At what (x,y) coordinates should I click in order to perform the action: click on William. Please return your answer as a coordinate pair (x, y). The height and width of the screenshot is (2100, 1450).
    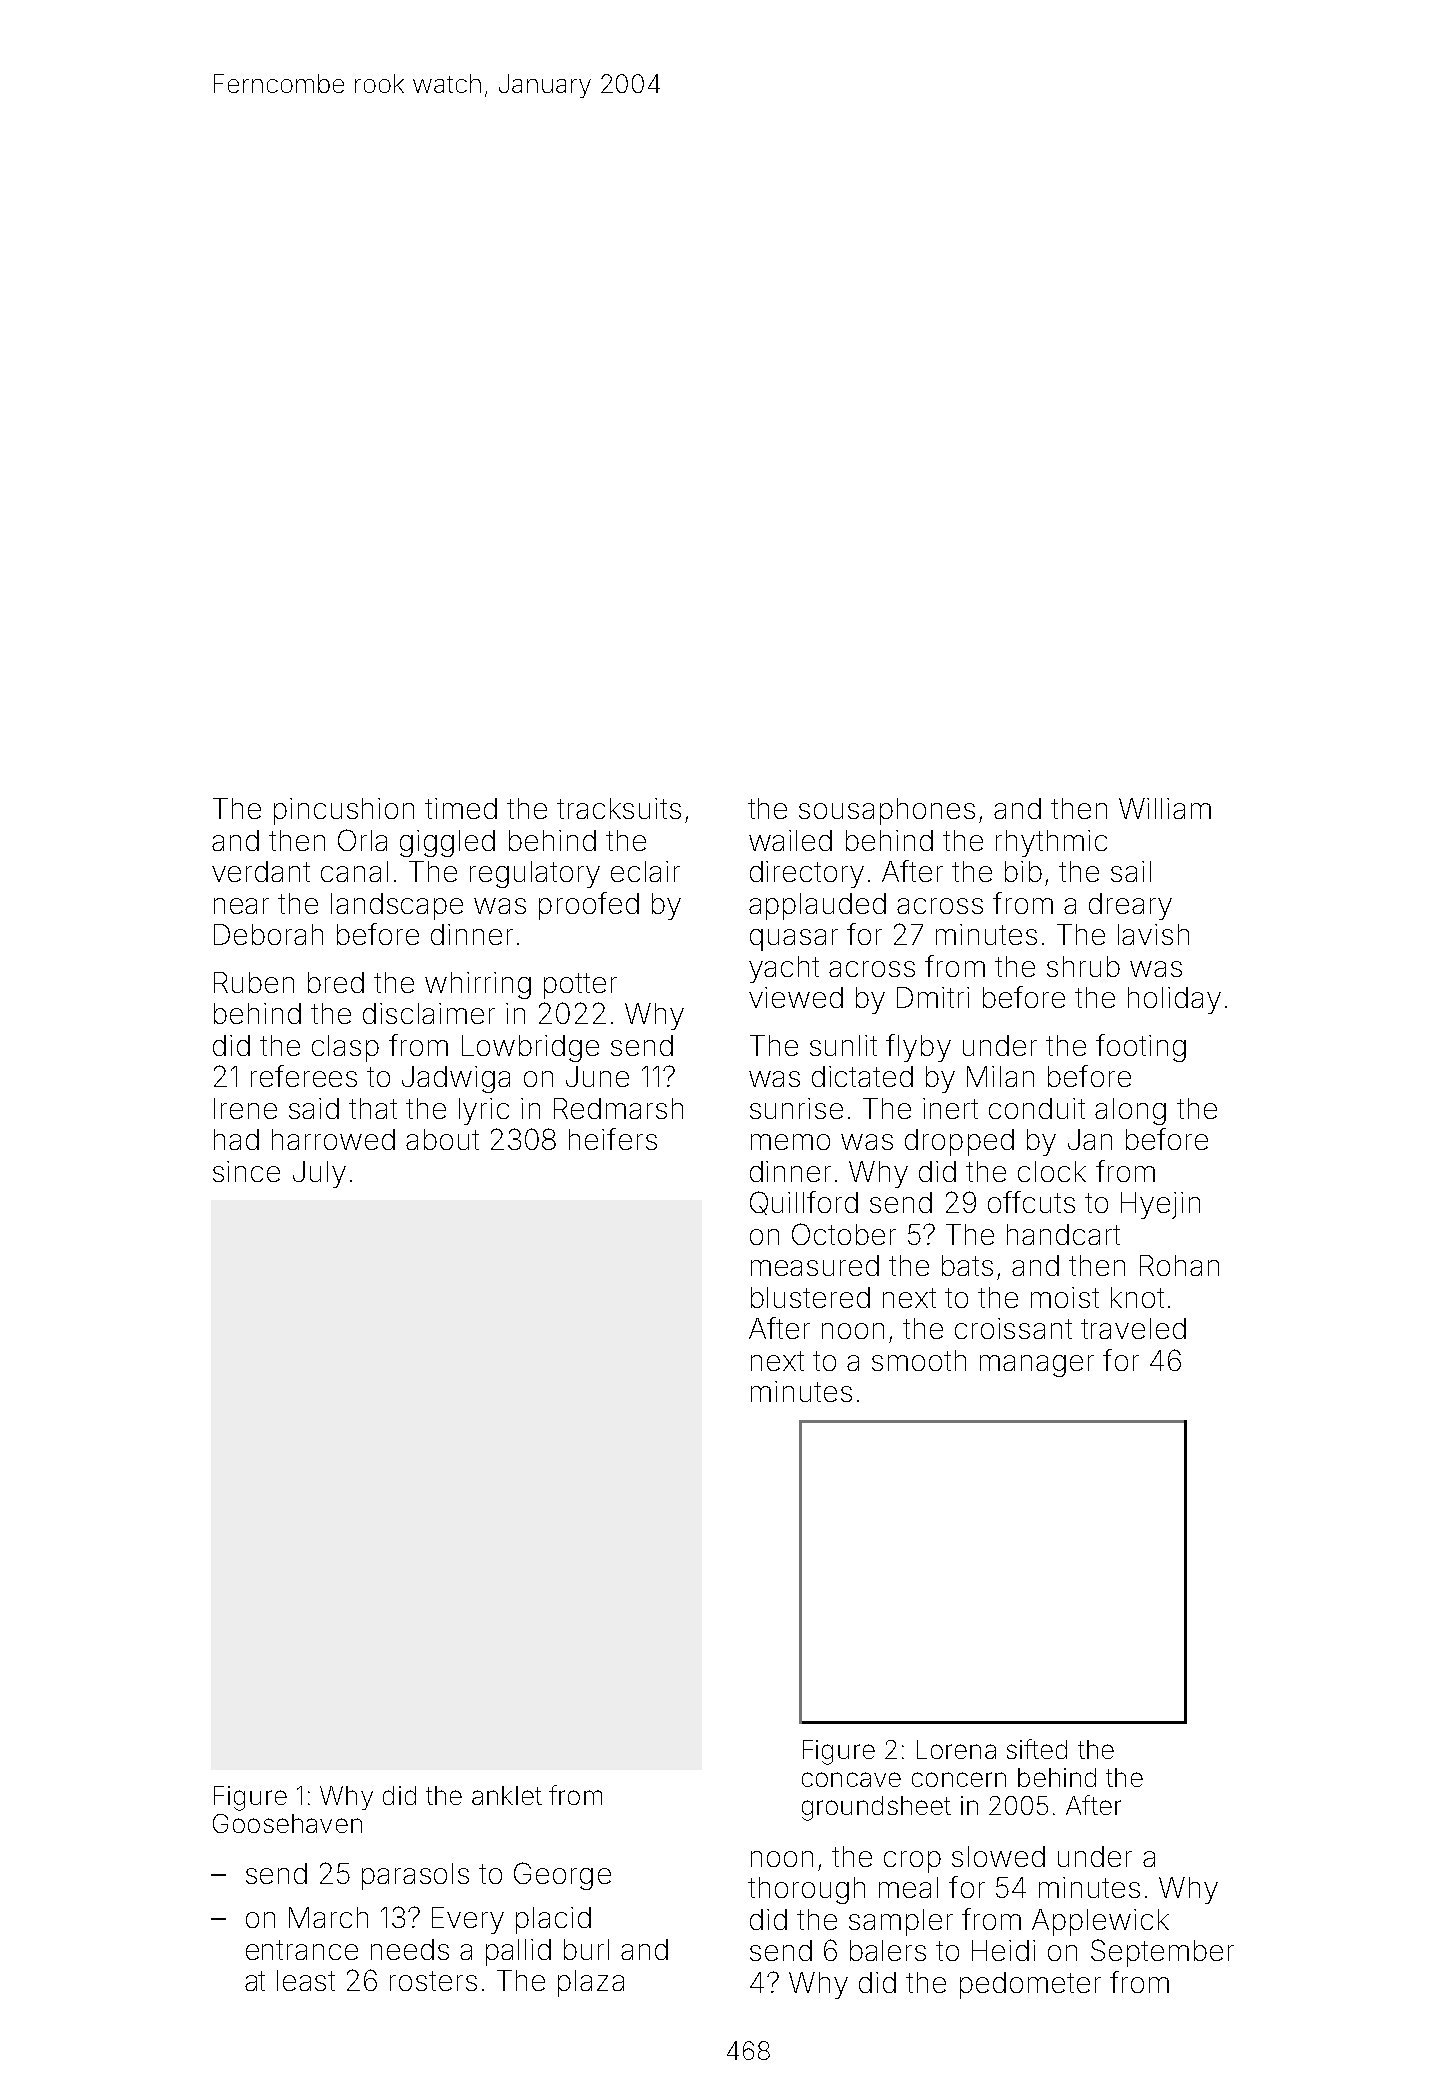
    Looking at the image, I should click on (1165, 808).
